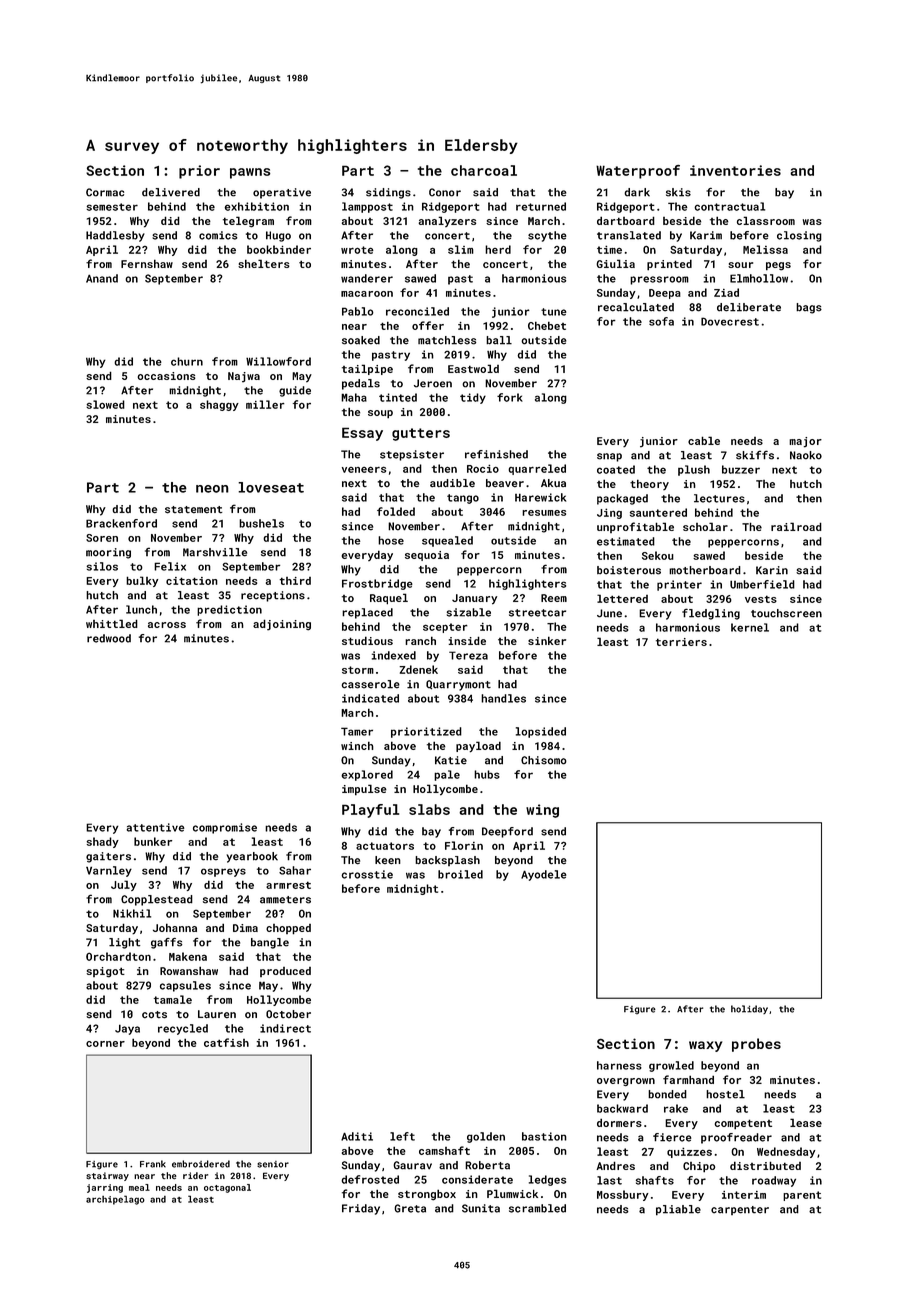 The image size is (908, 1316). What do you see at coordinates (357, 1136) in the screenshot?
I see `Aditi` at bounding box center [357, 1136].
